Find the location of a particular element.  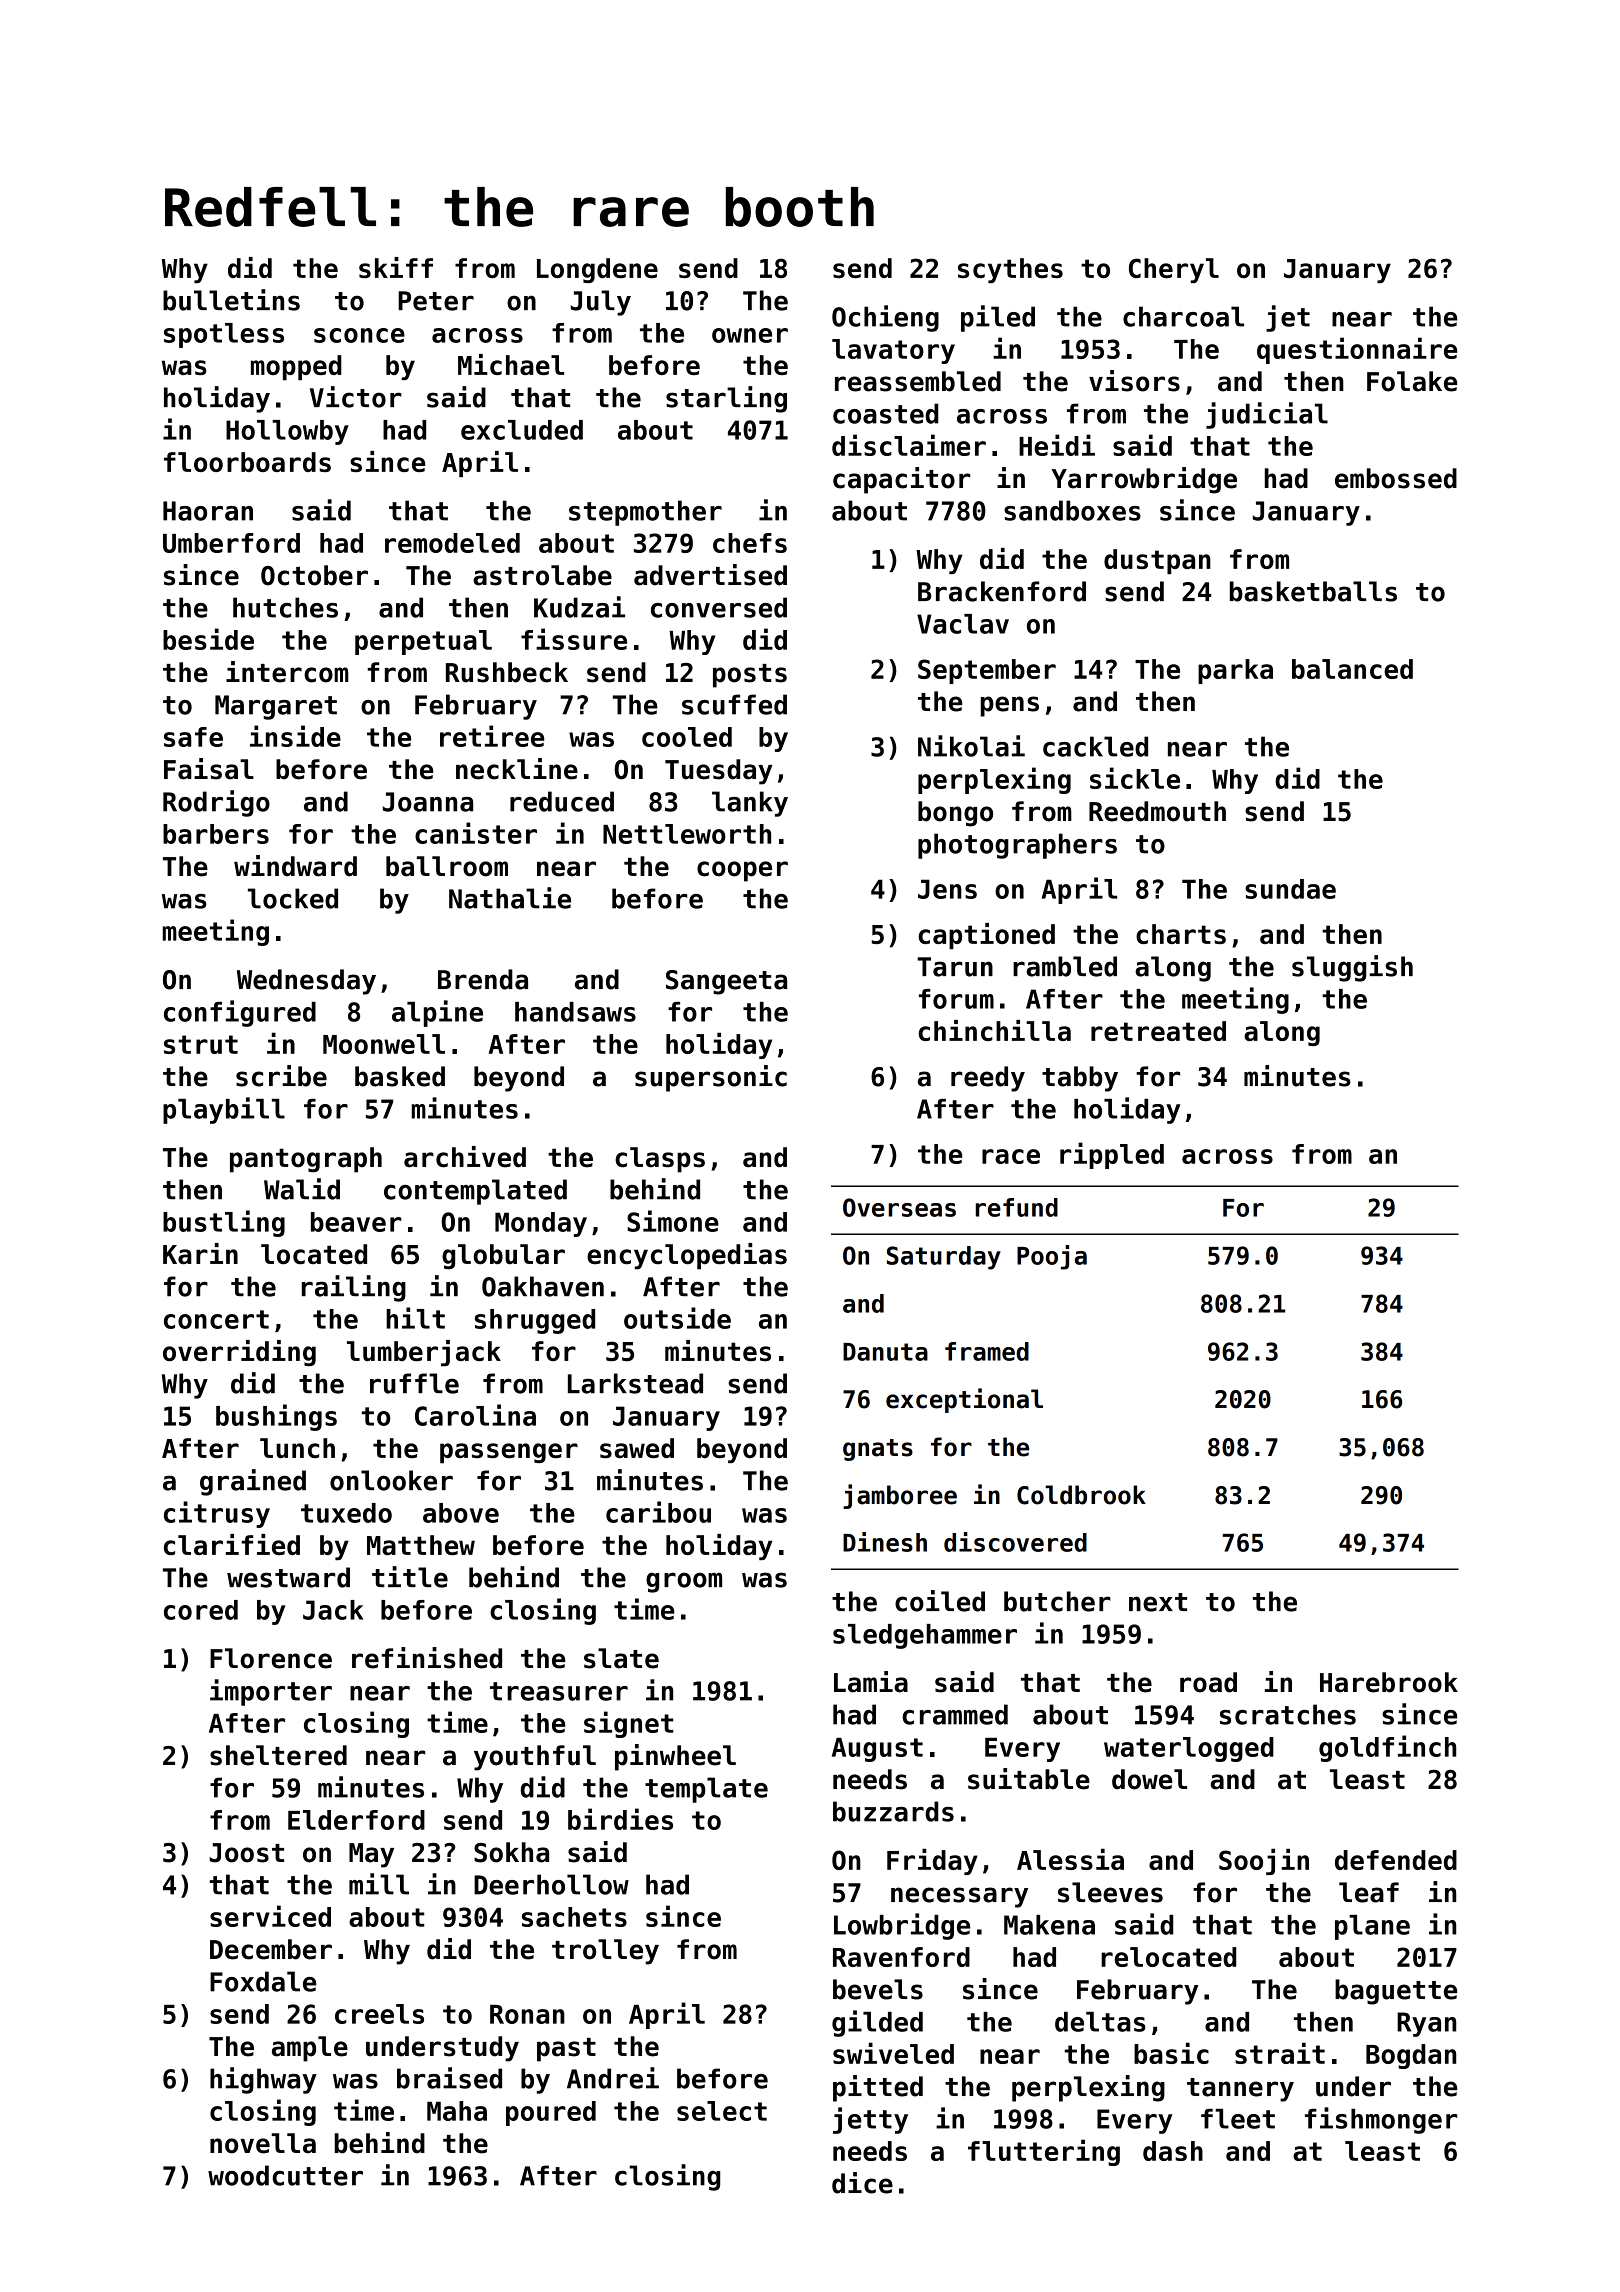

dustpan is located at coordinates (1157, 561).
